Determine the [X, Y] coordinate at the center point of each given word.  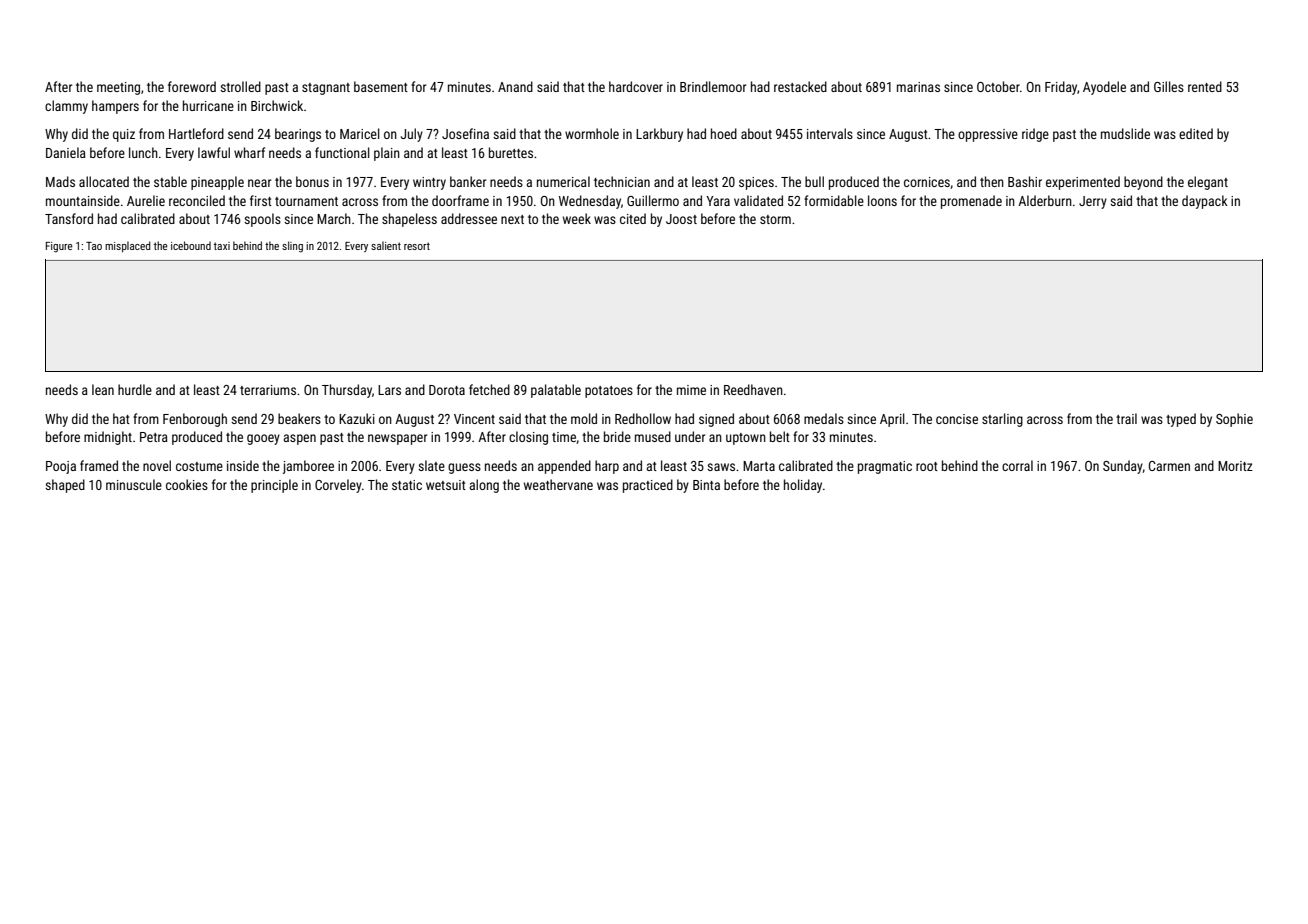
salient [386, 245]
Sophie [1234, 420]
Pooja [61, 467]
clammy [66, 107]
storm [775, 219]
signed [716, 420]
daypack [1205, 202]
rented [1205, 86]
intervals [830, 133]
